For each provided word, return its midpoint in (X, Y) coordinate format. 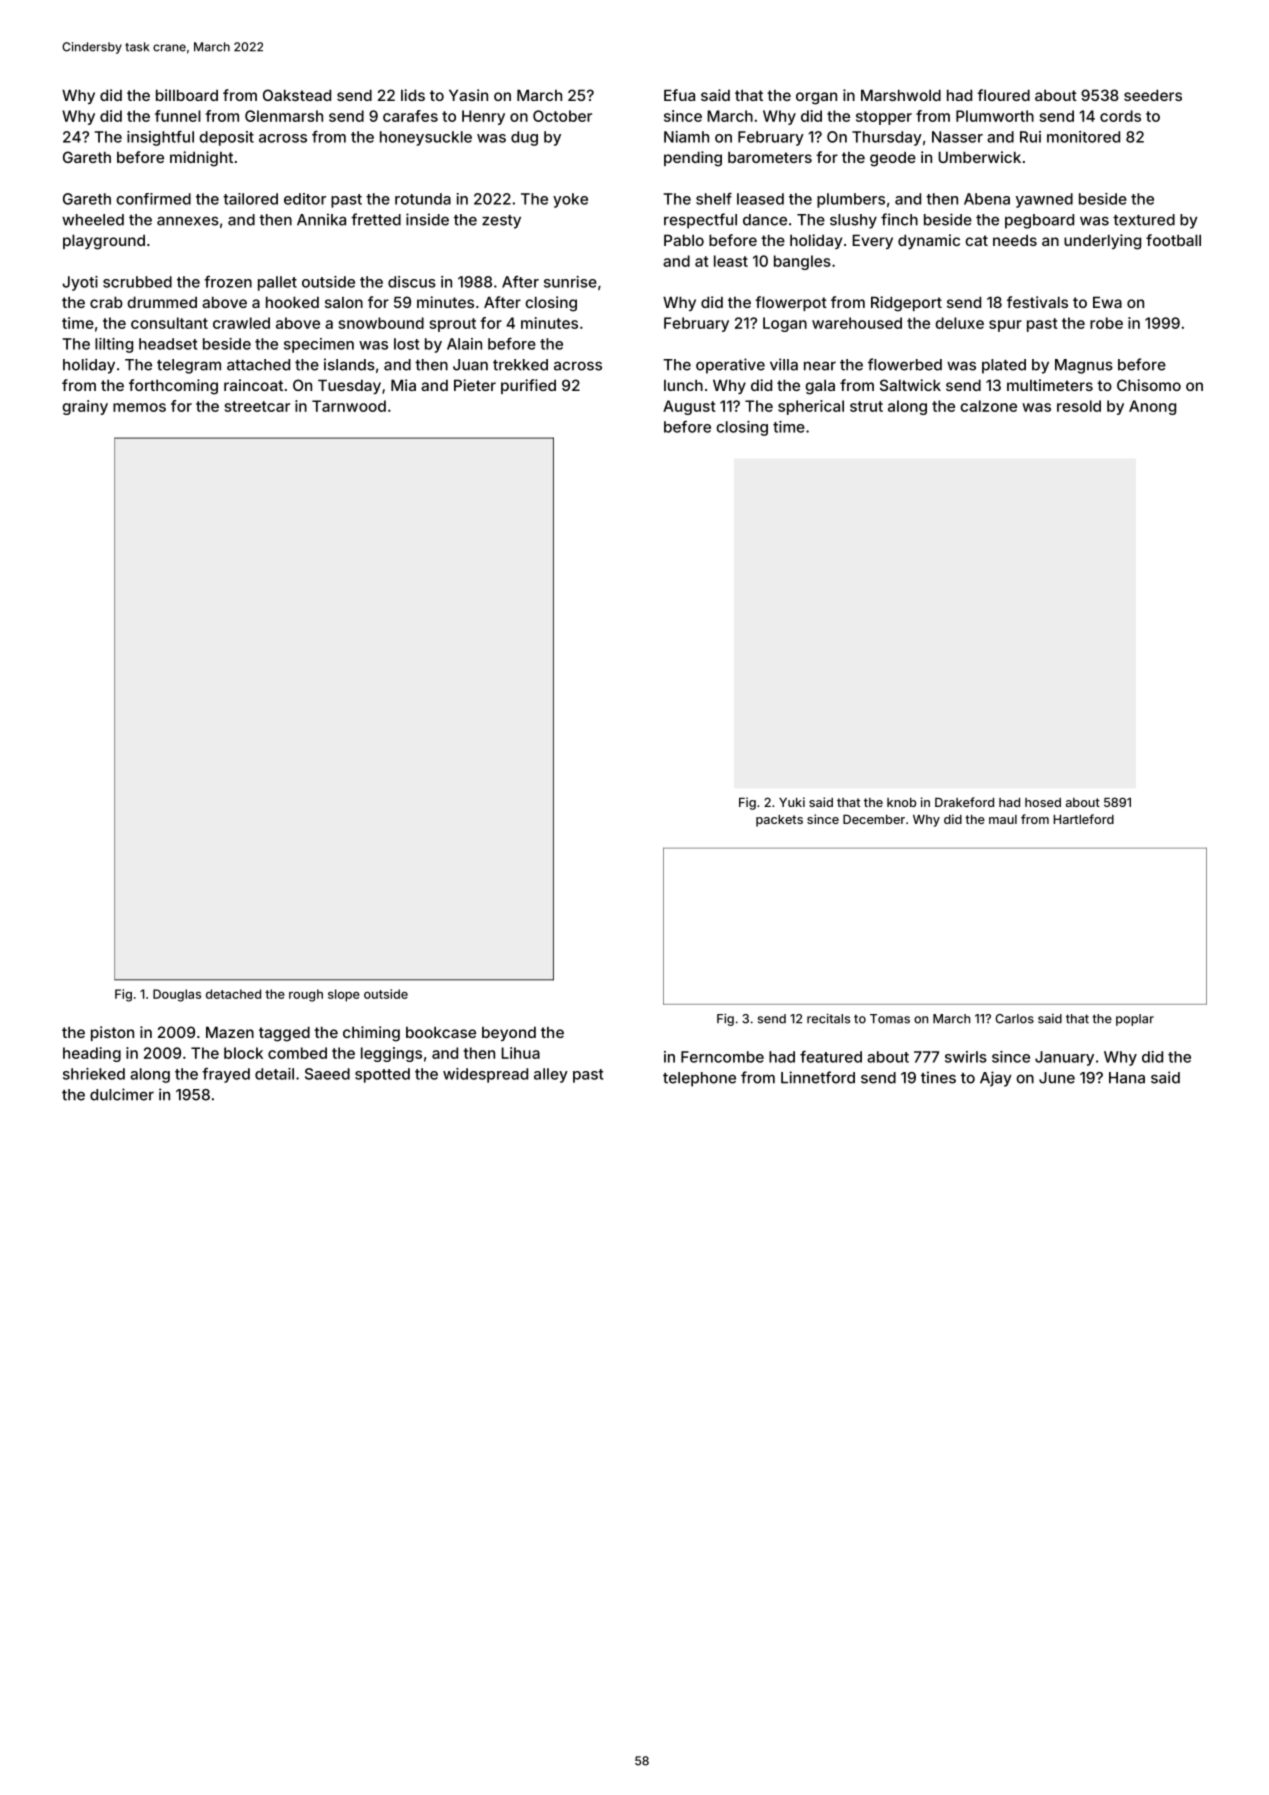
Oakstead (297, 95)
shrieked (94, 1074)
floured (1003, 95)
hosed (1043, 802)
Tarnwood (349, 406)
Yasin (468, 95)
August (689, 407)
